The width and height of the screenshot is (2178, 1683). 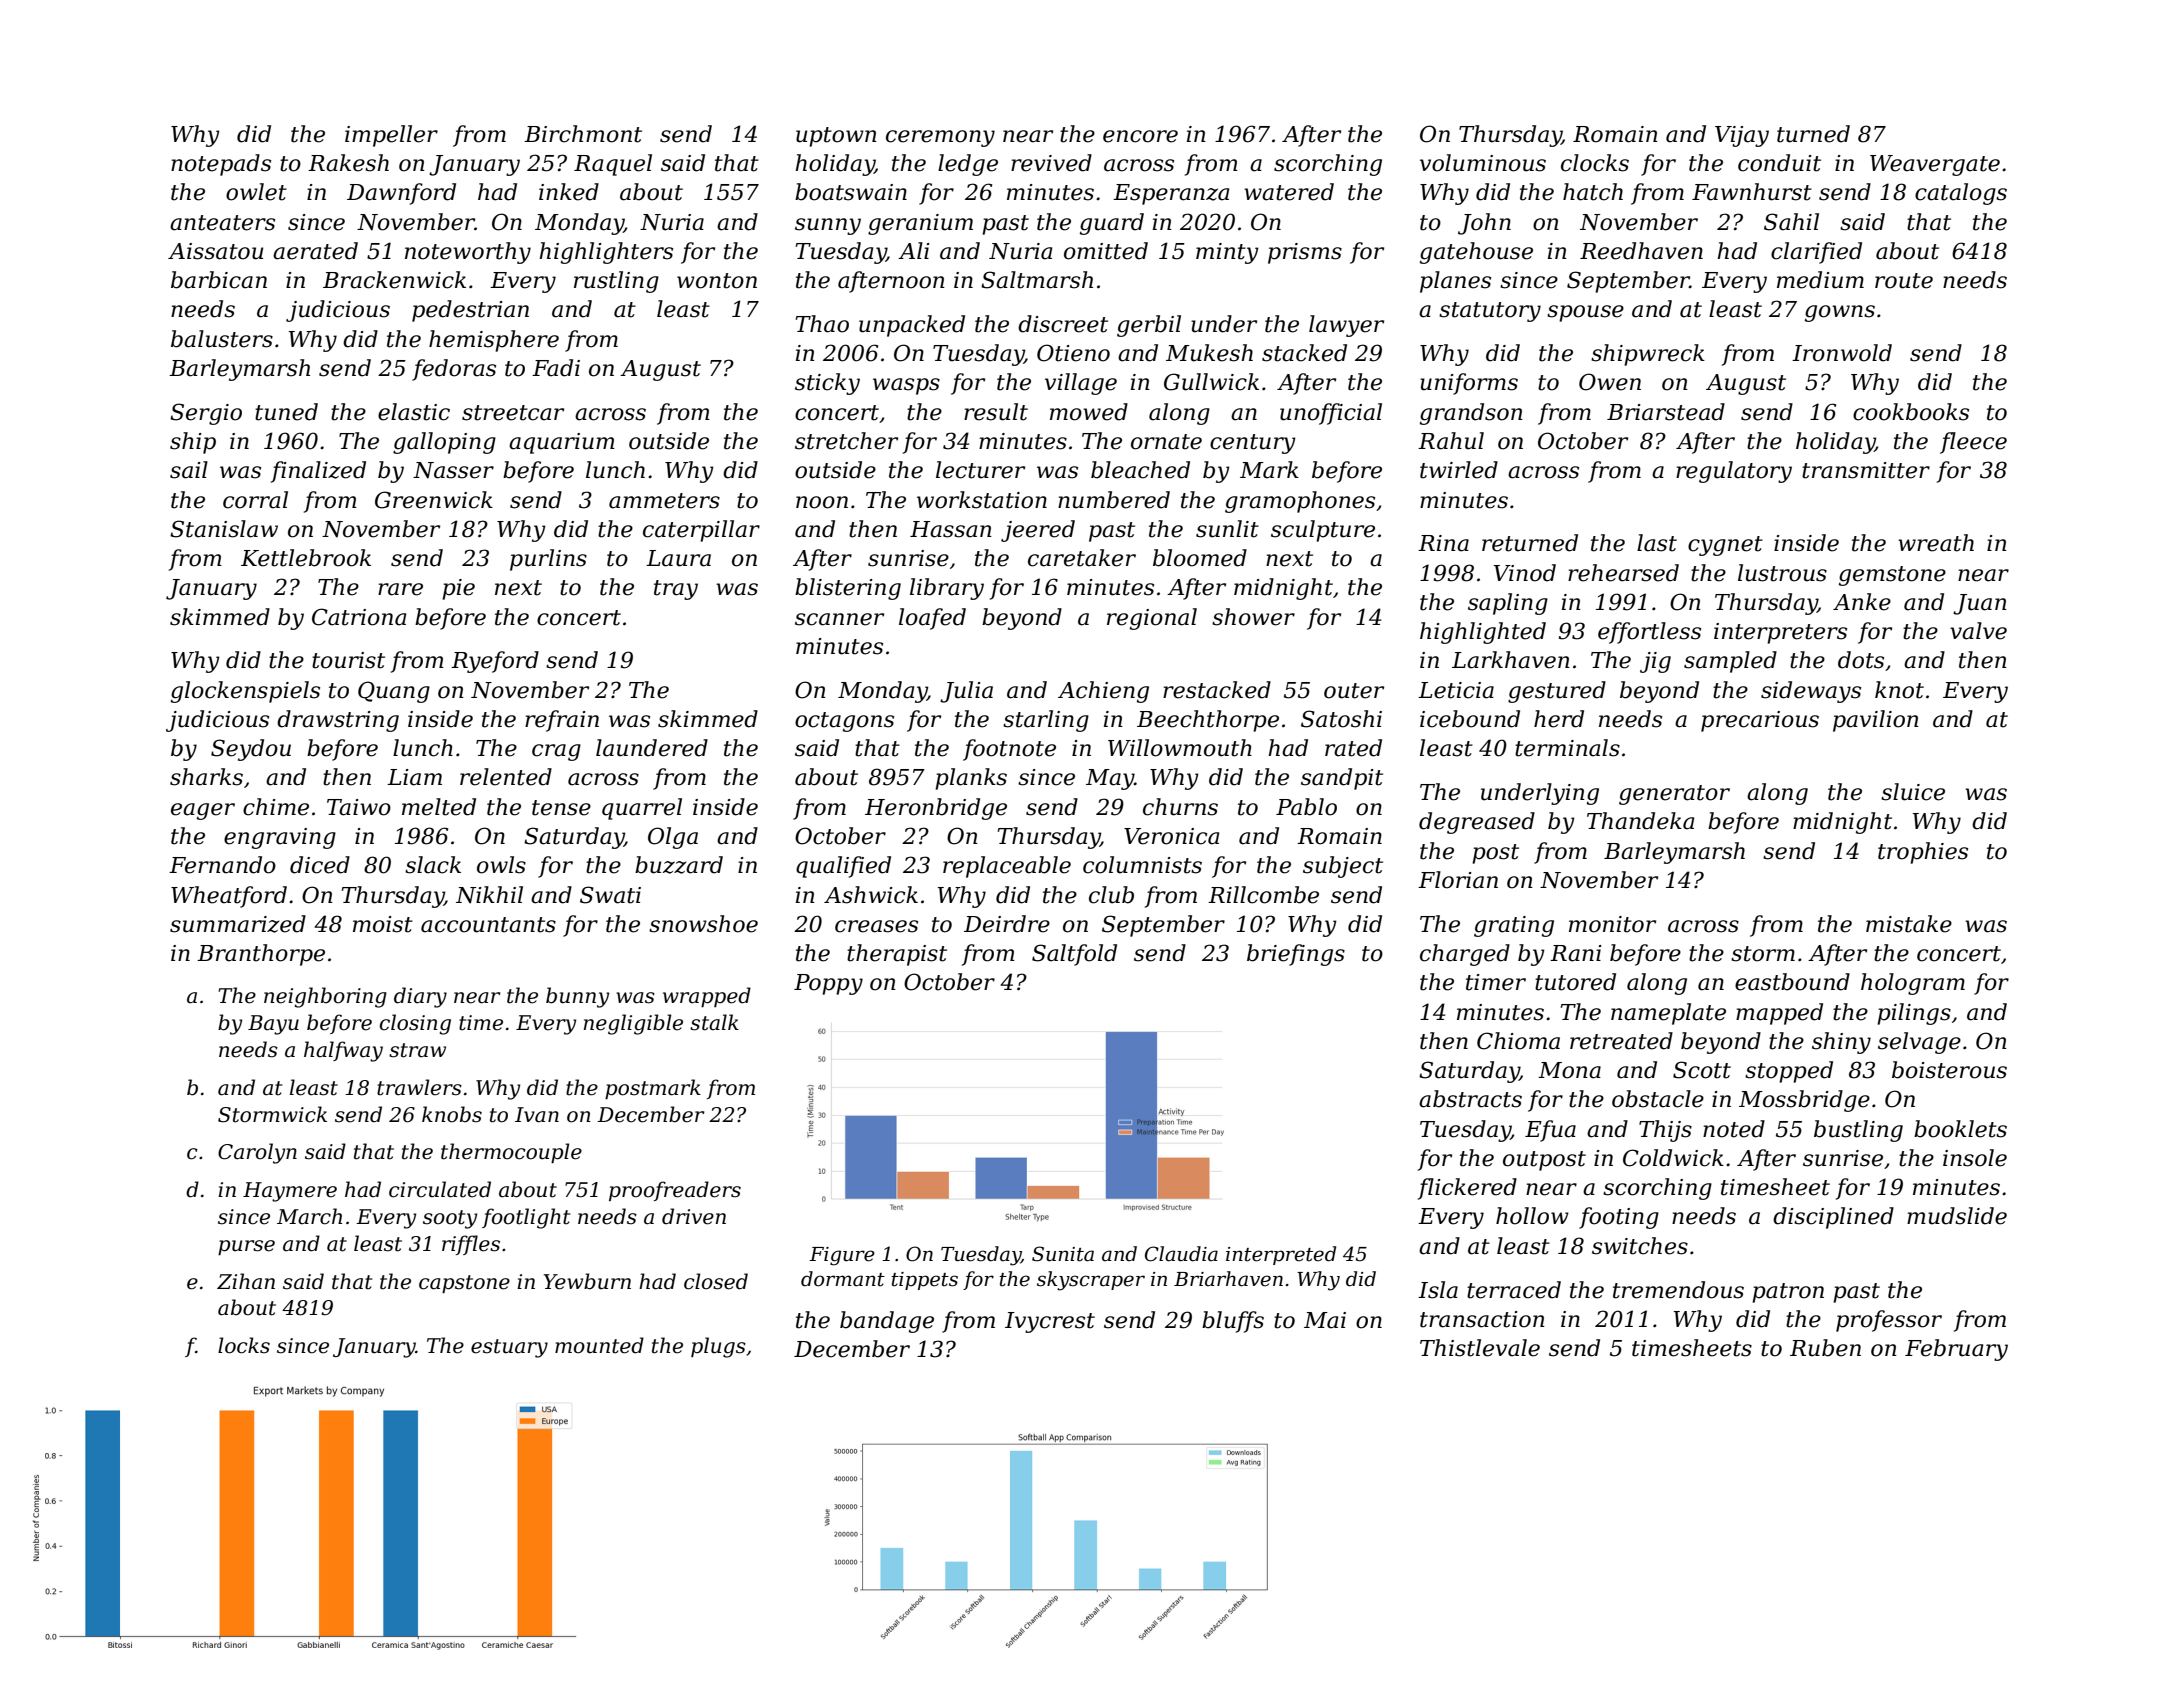 I want to click on stalk, so click(x=714, y=1022).
